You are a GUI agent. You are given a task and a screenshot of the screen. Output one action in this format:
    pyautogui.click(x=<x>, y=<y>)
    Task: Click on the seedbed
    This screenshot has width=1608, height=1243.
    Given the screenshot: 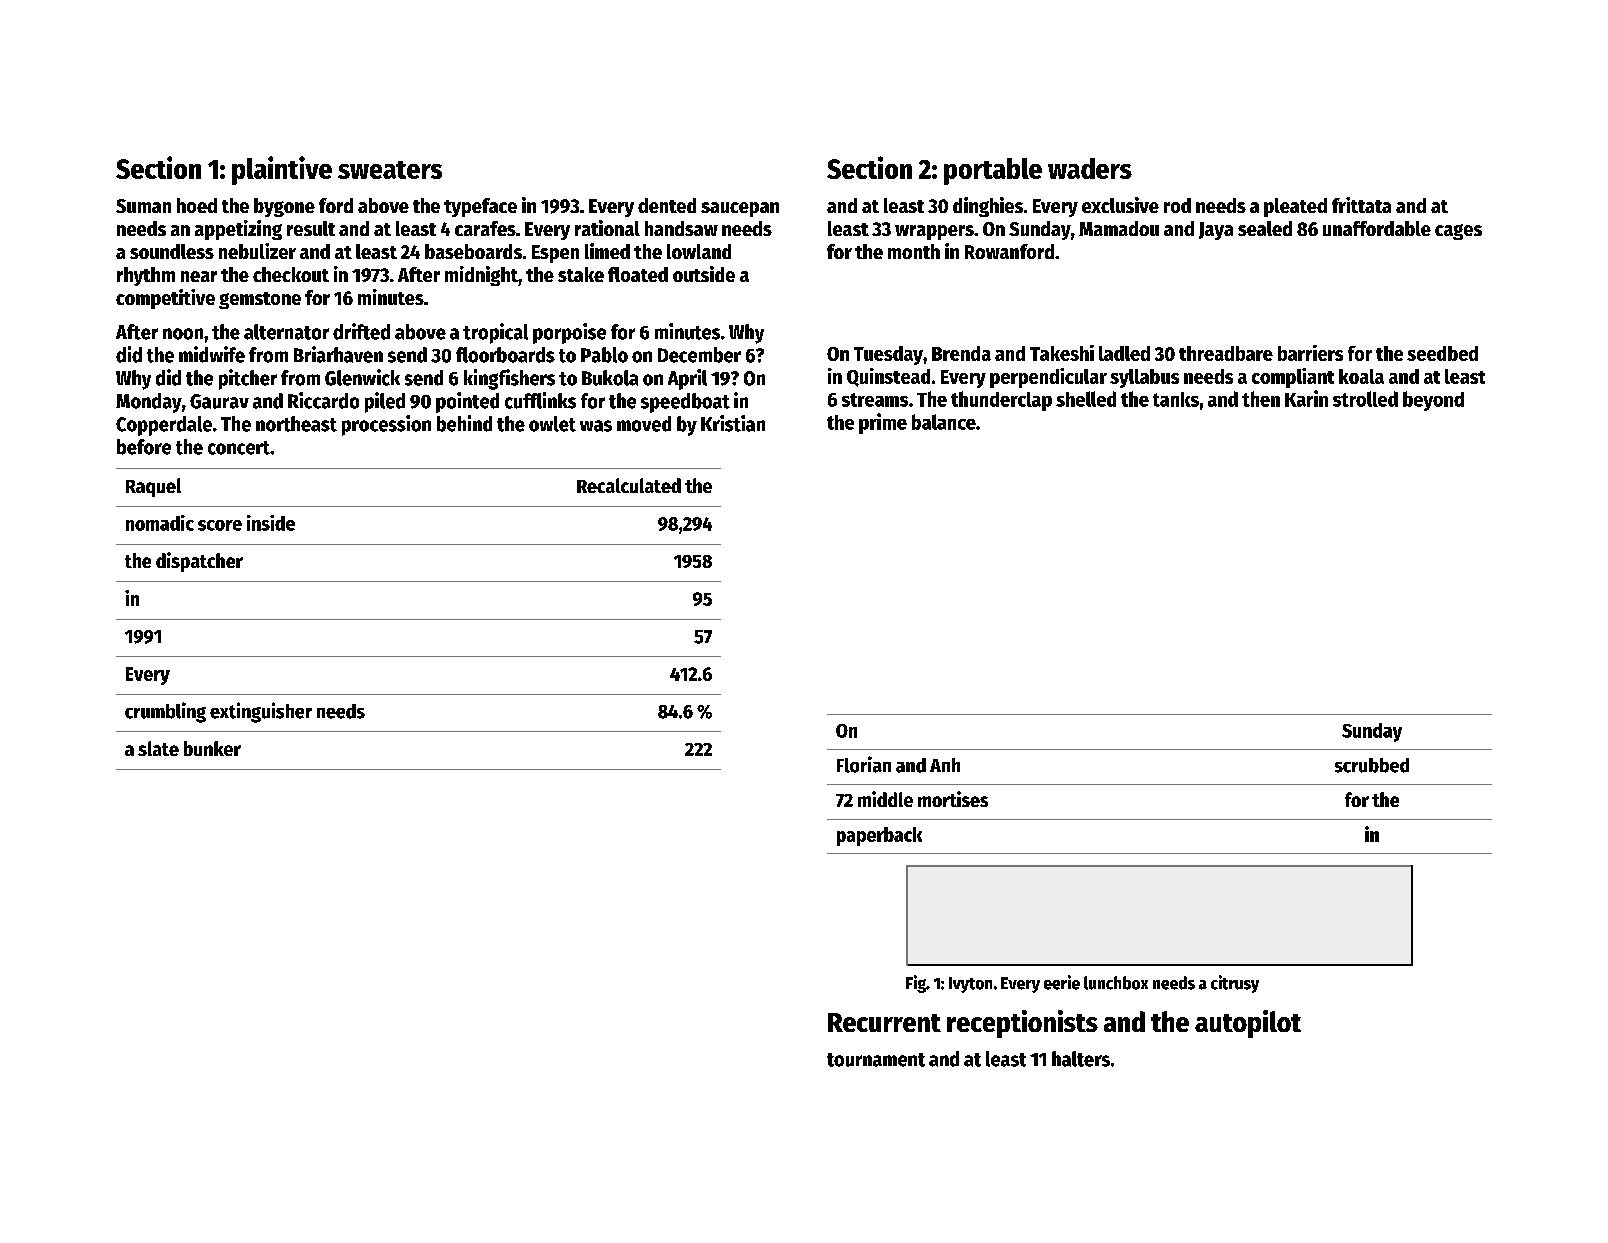 What is the action you would take?
    pyautogui.click(x=1442, y=353)
